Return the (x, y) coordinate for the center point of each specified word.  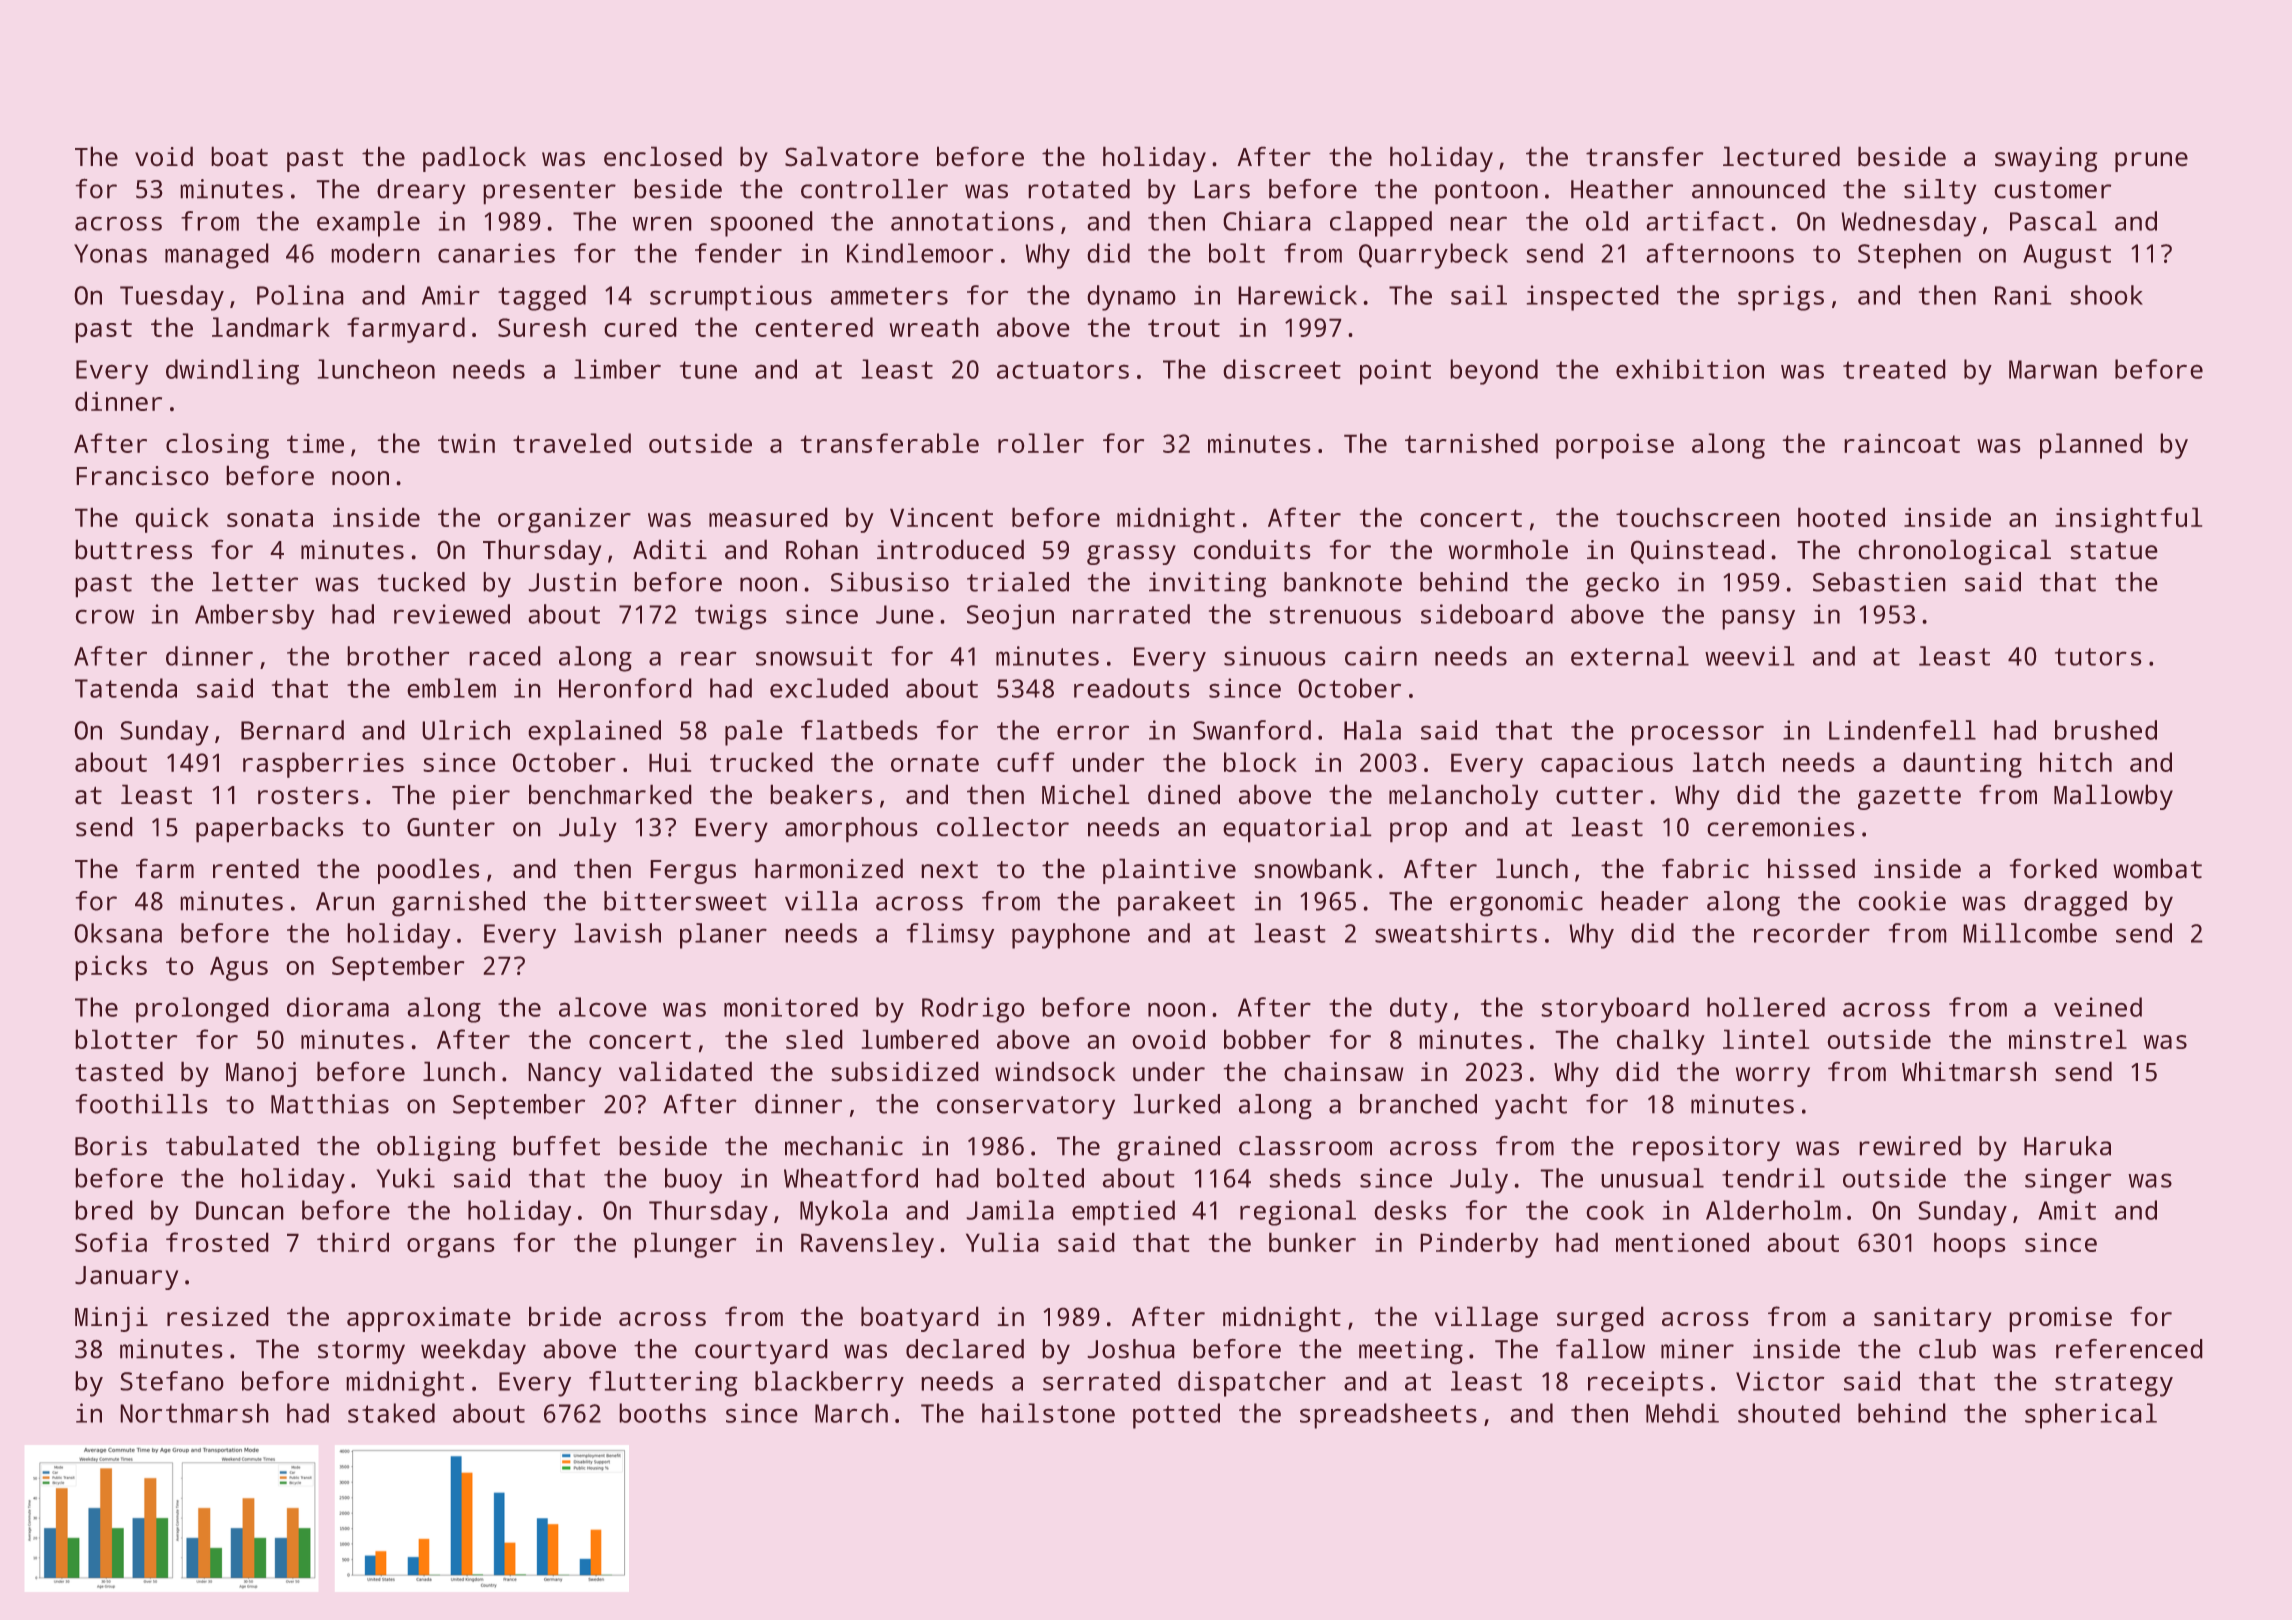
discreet (1282, 369)
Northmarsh (194, 1413)
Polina (300, 295)
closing (217, 446)
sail (1479, 295)
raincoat (1902, 443)
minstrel (2068, 1039)
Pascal (2053, 221)
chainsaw (1343, 1071)
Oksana (118, 933)
